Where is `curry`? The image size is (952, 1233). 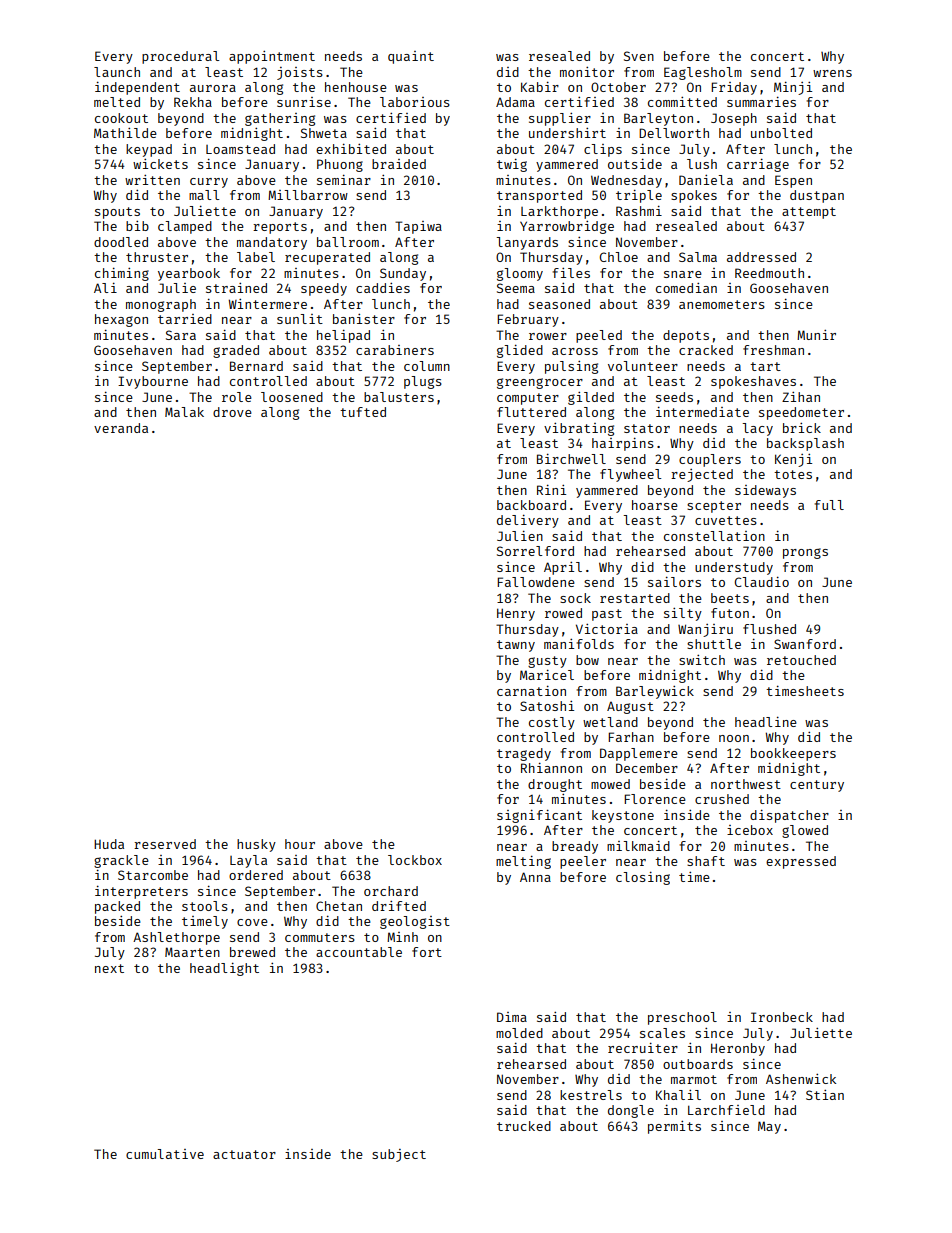 curry is located at coordinates (209, 183).
